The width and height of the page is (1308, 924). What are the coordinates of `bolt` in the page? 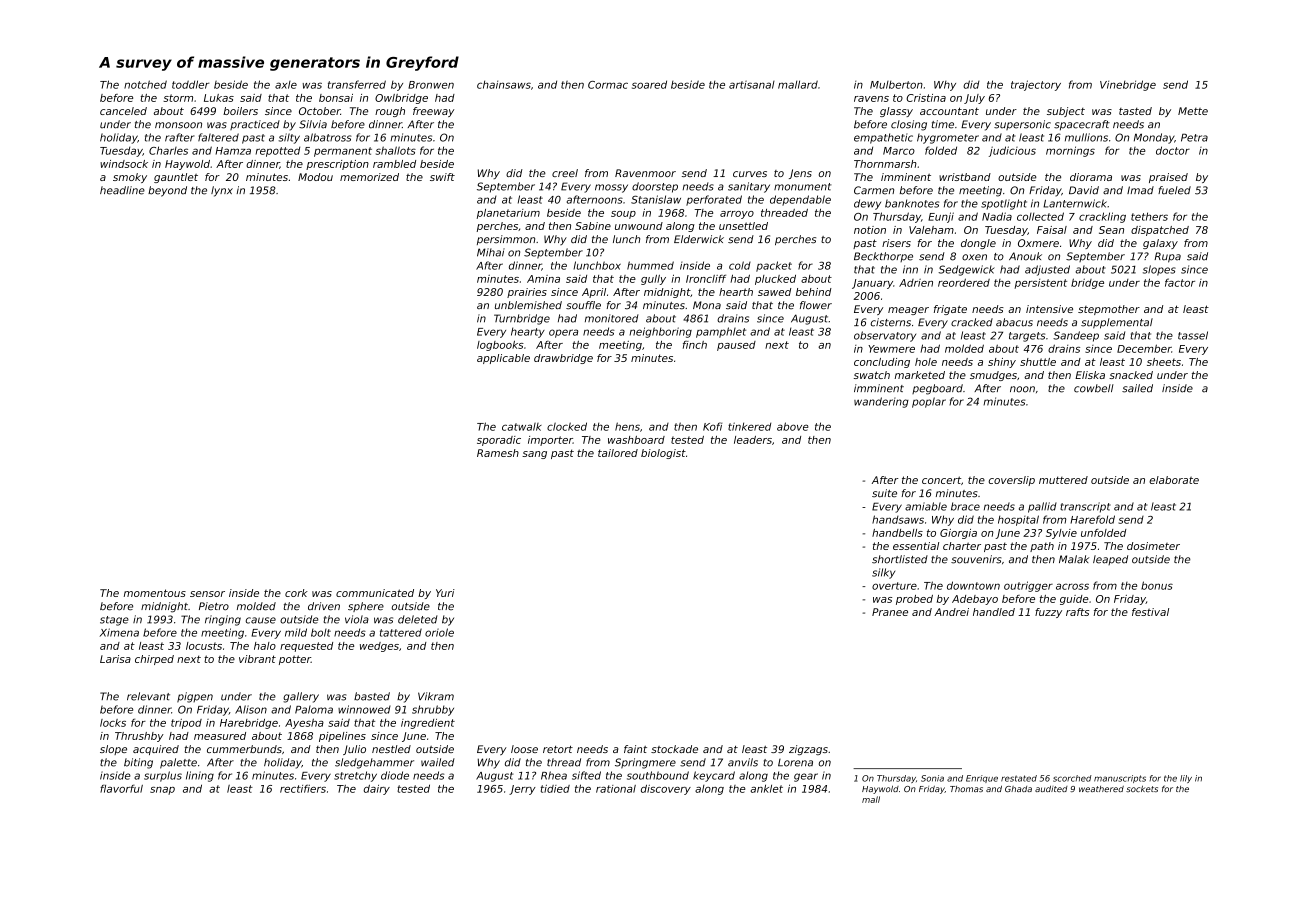 It's located at (321, 632).
